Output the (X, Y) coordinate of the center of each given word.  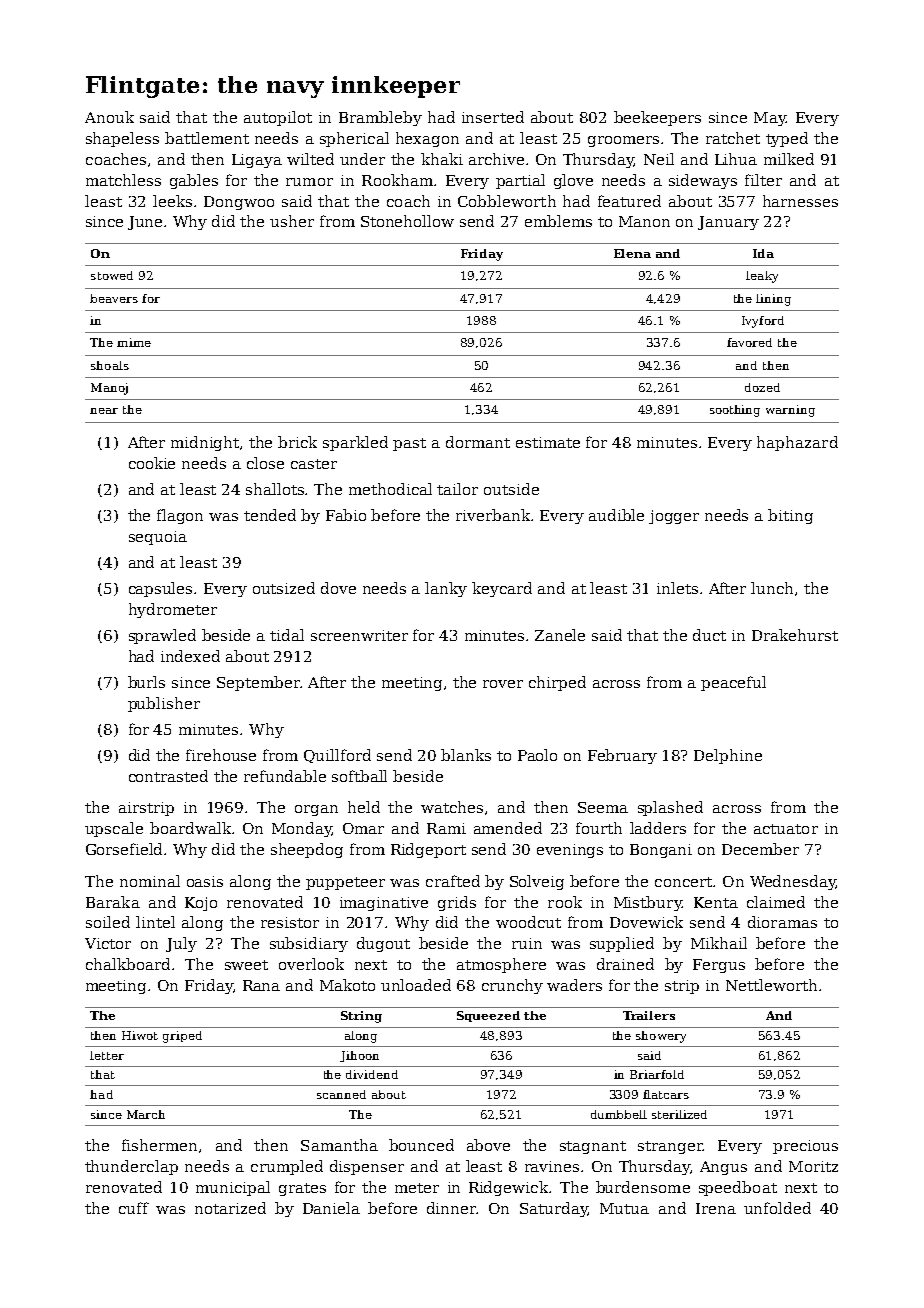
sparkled (355, 443)
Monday (302, 829)
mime (134, 342)
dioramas (782, 922)
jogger (674, 517)
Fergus (719, 966)
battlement (207, 138)
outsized (284, 588)
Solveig (537, 882)
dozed (762, 387)
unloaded (416, 985)
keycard (502, 589)
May (770, 119)
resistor (290, 922)
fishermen (159, 1145)
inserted (493, 117)
